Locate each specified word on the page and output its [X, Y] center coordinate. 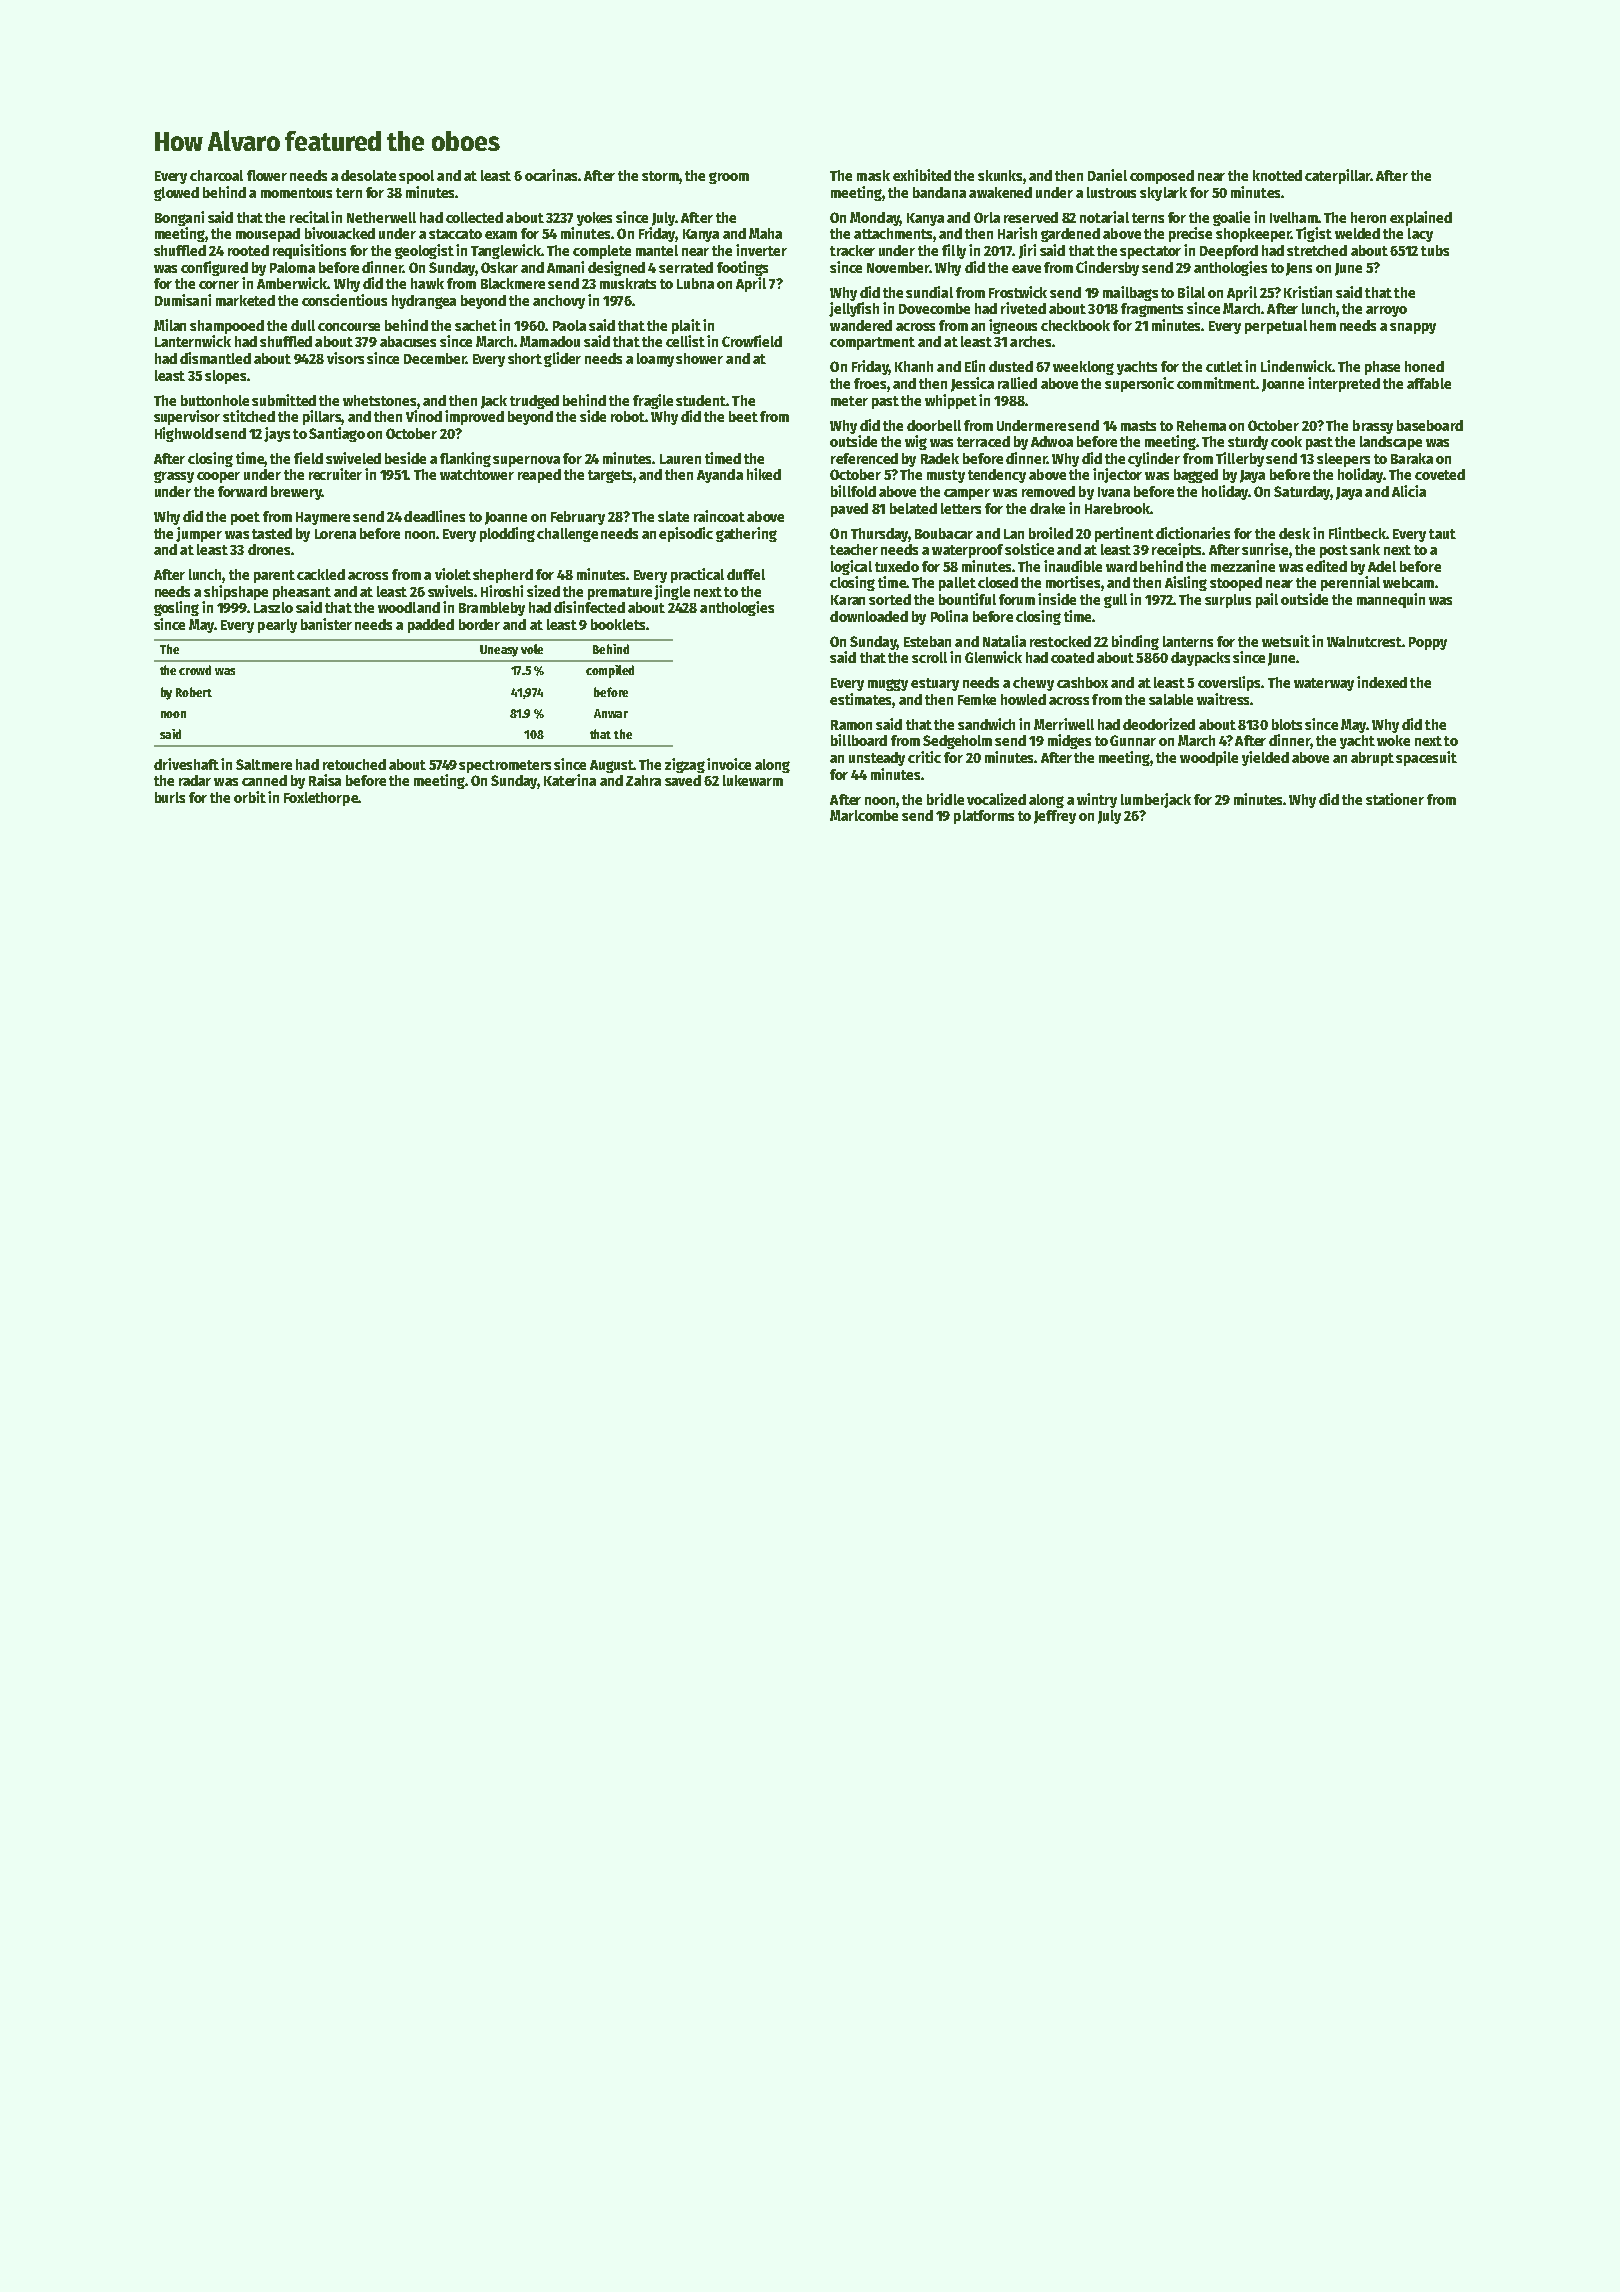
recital [309, 217]
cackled [321, 574]
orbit [250, 797]
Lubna [695, 283]
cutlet [1224, 366]
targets [610, 476]
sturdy [1248, 443]
